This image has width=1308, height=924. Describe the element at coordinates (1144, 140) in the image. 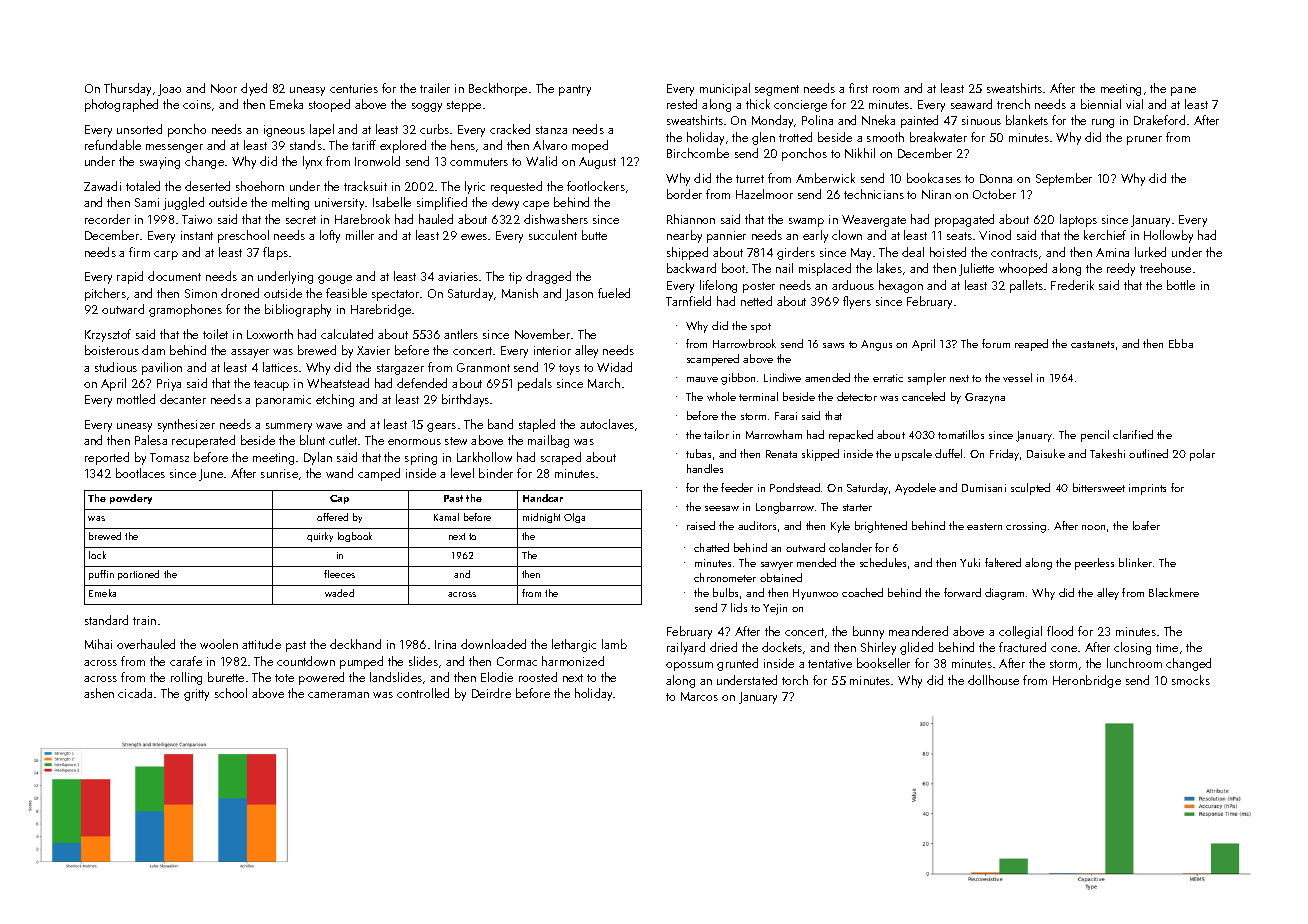

I see `pruner` at that location.
